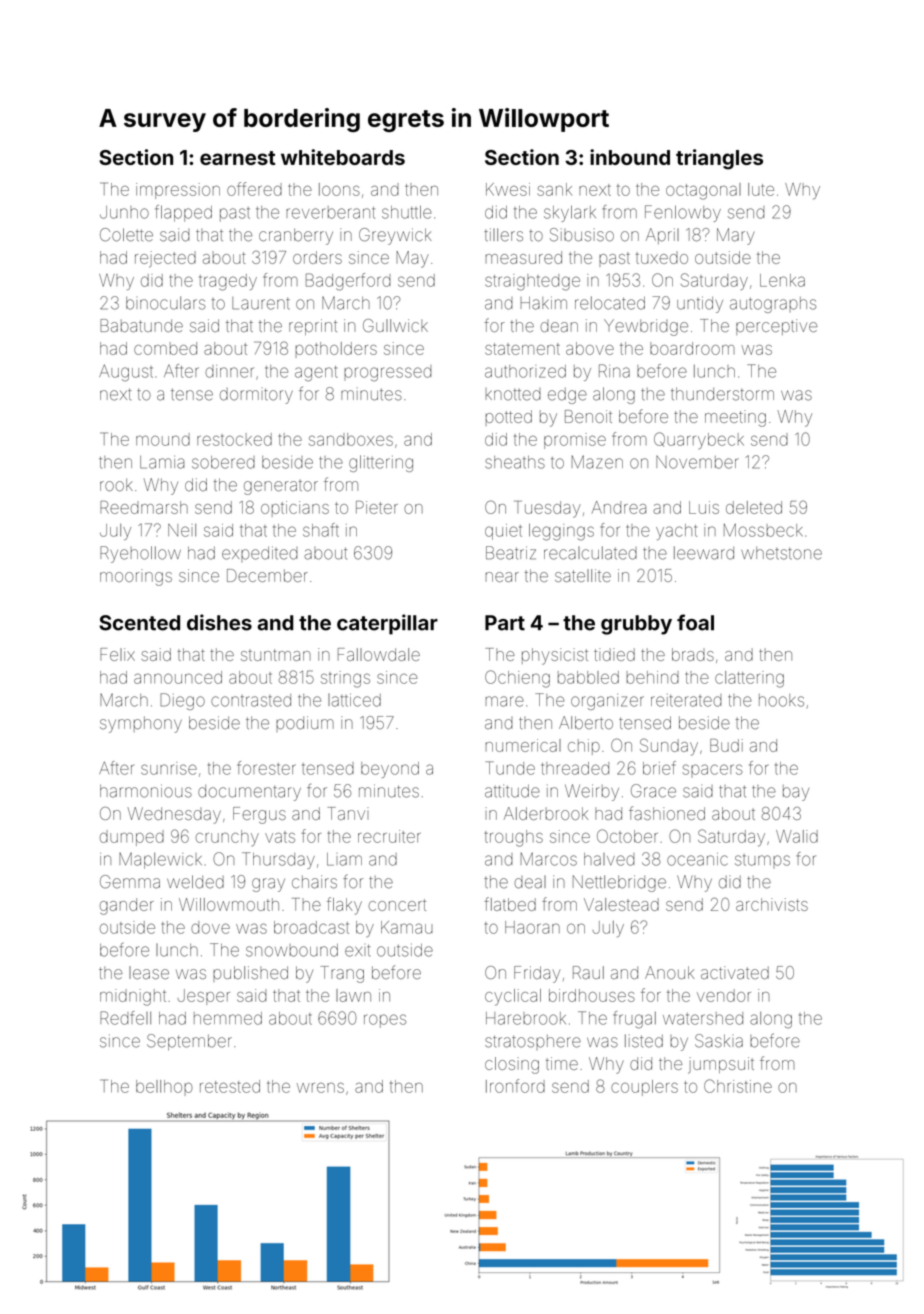 The image size is (924, 1314). I want to click on sheaths, so click(515, 462).
